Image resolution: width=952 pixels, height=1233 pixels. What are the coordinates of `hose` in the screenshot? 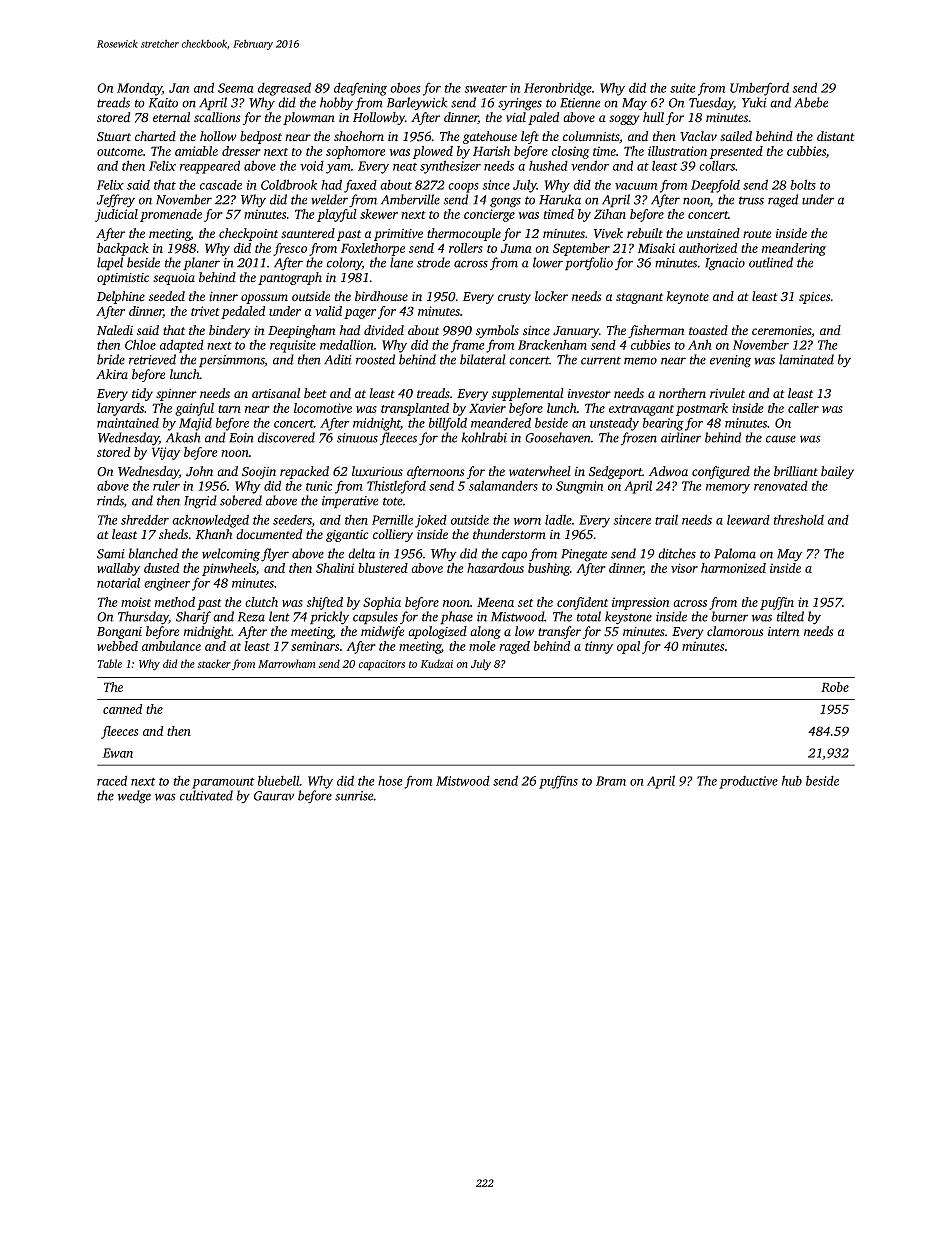 It's located at (390, 781).
